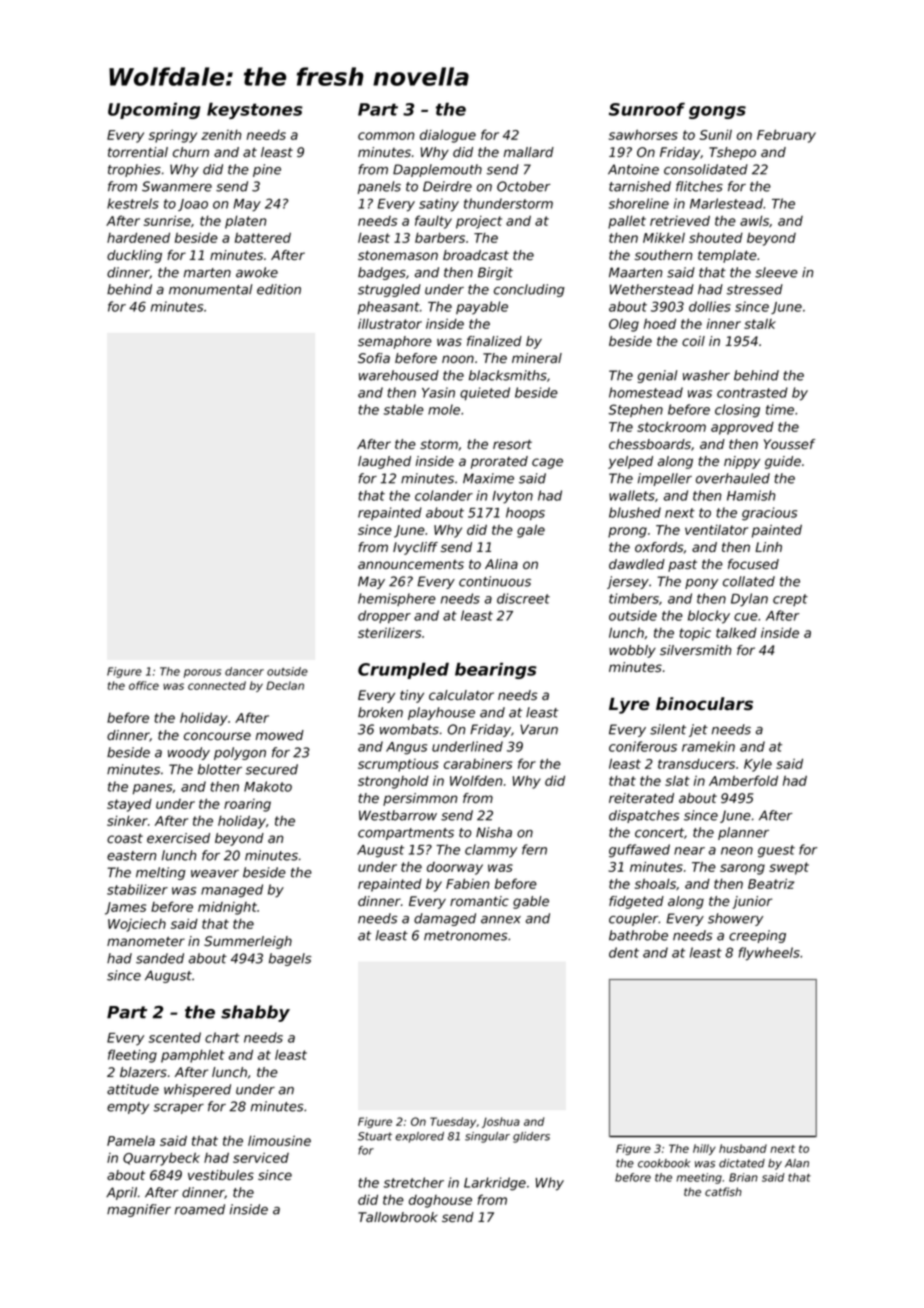  Describe the element at coordinates (222, 1037) in the page. I see `chart` at that location.
